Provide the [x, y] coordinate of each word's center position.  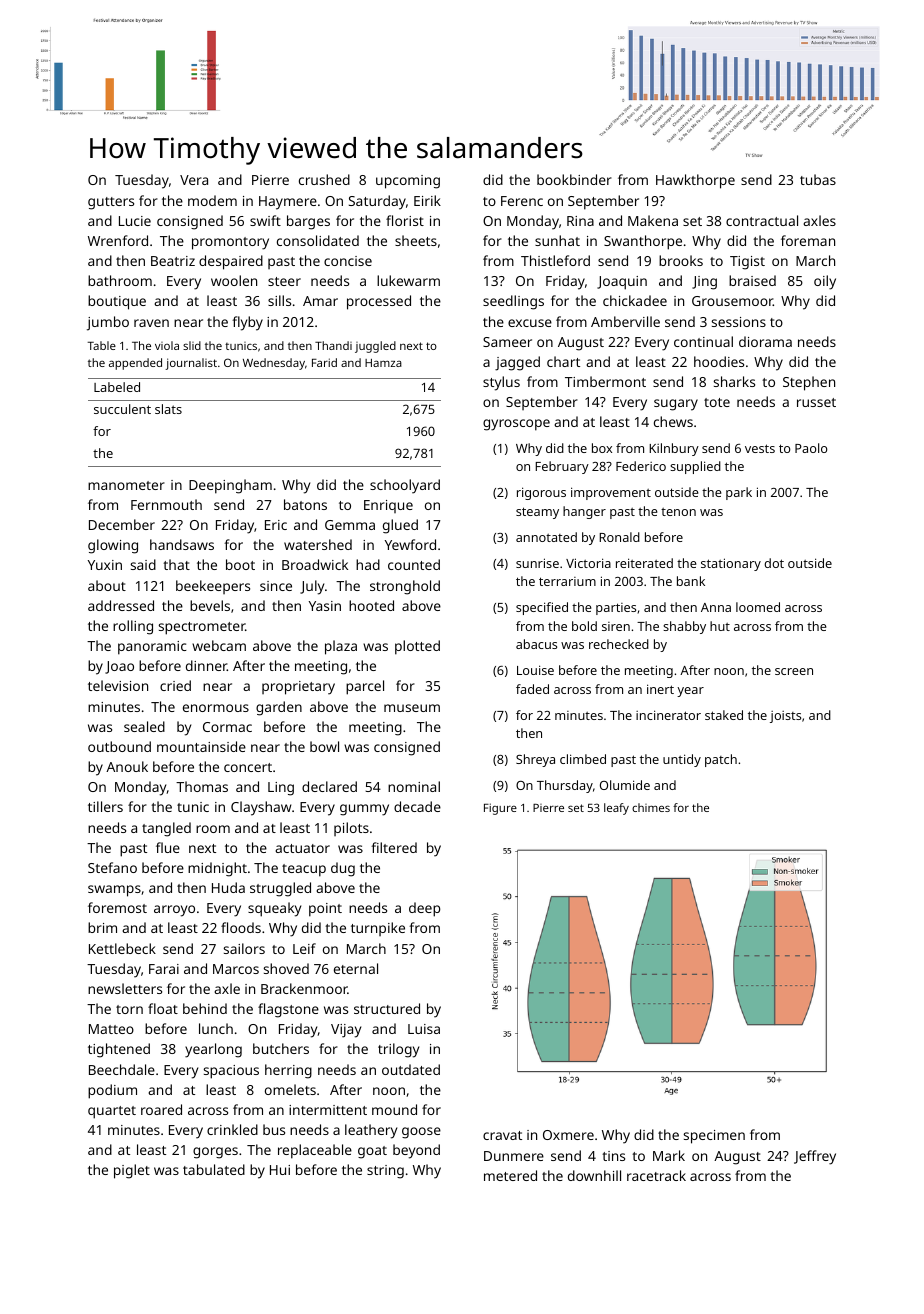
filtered [394, 847]
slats [168, 409]
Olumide [625, 785]
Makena [653, 220]
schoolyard [405, 486]
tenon [678, 512]
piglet [132, 1171]
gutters [111, 203]
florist [405, 220]
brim [102, 927]
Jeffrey [815, 1157]
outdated [411, 1069]
